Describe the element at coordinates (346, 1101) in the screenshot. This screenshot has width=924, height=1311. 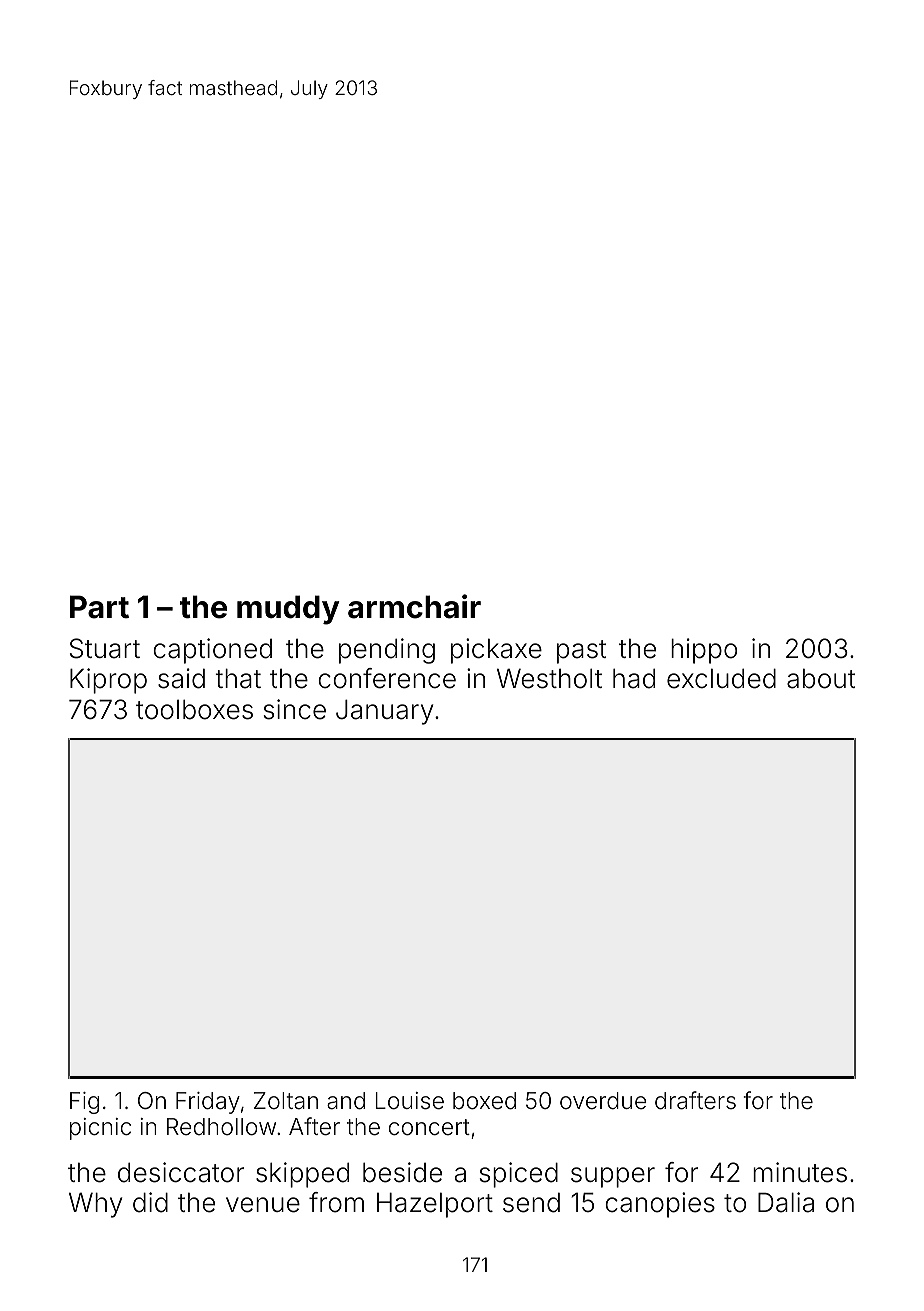
I see `and` at that location.
